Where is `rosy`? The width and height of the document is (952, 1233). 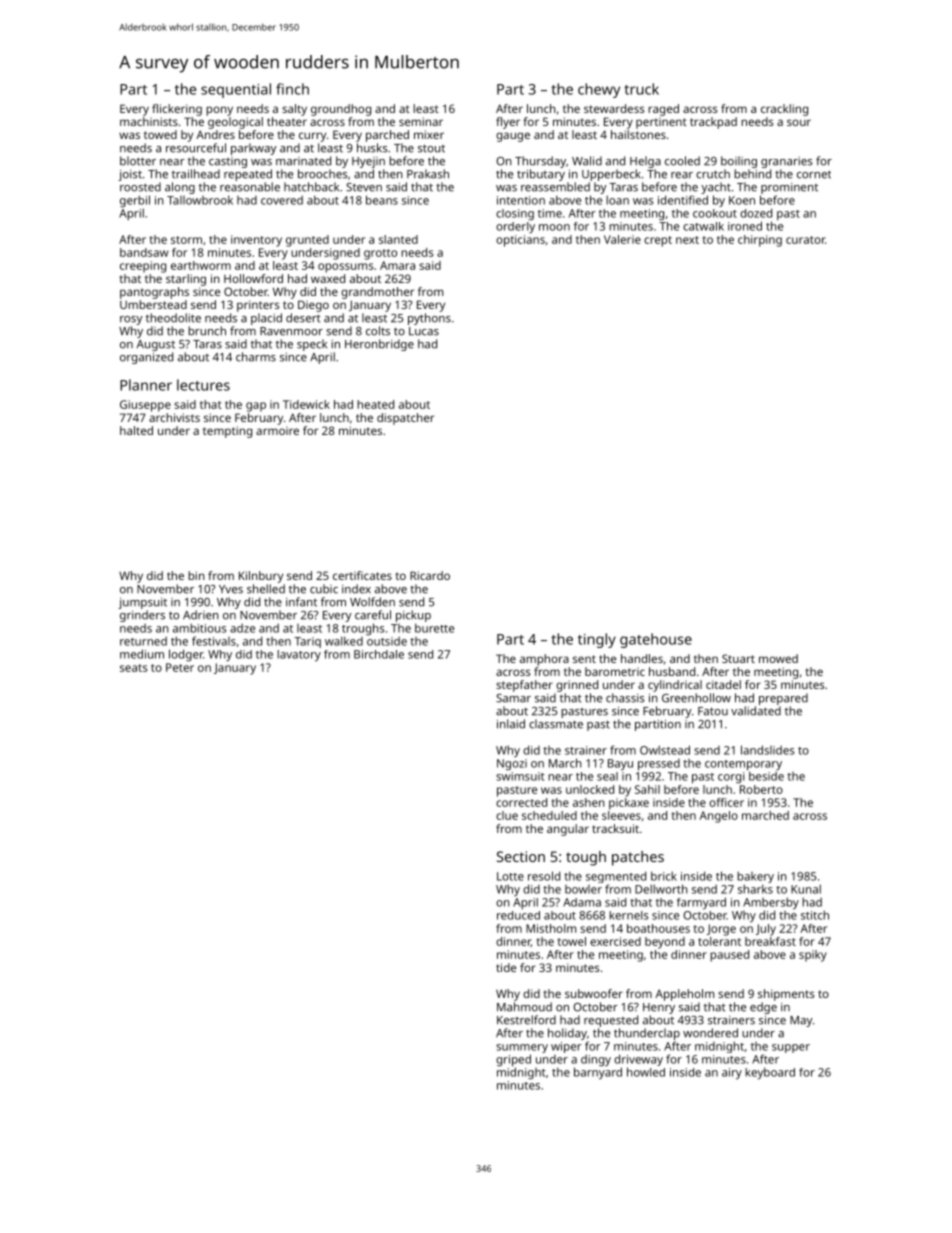
rosy is located at coordinates (131, 320).
